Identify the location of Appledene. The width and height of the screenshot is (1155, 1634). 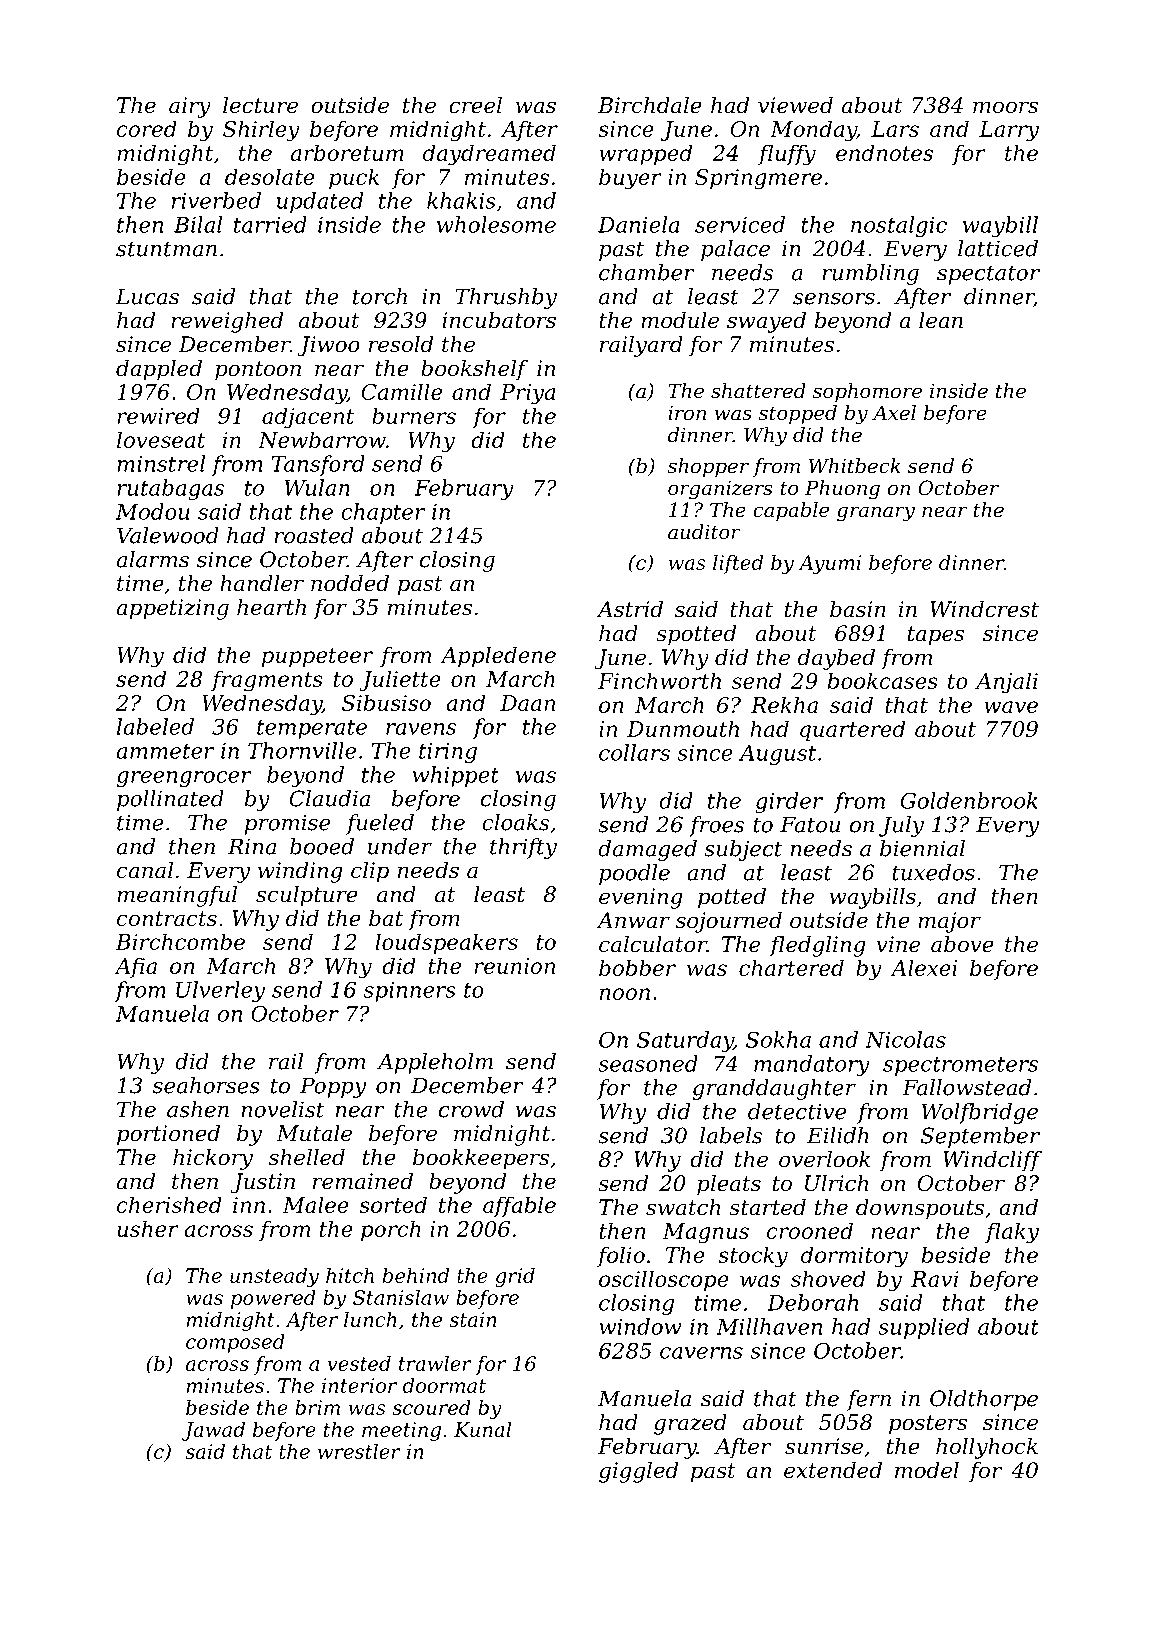
(498, 656).
